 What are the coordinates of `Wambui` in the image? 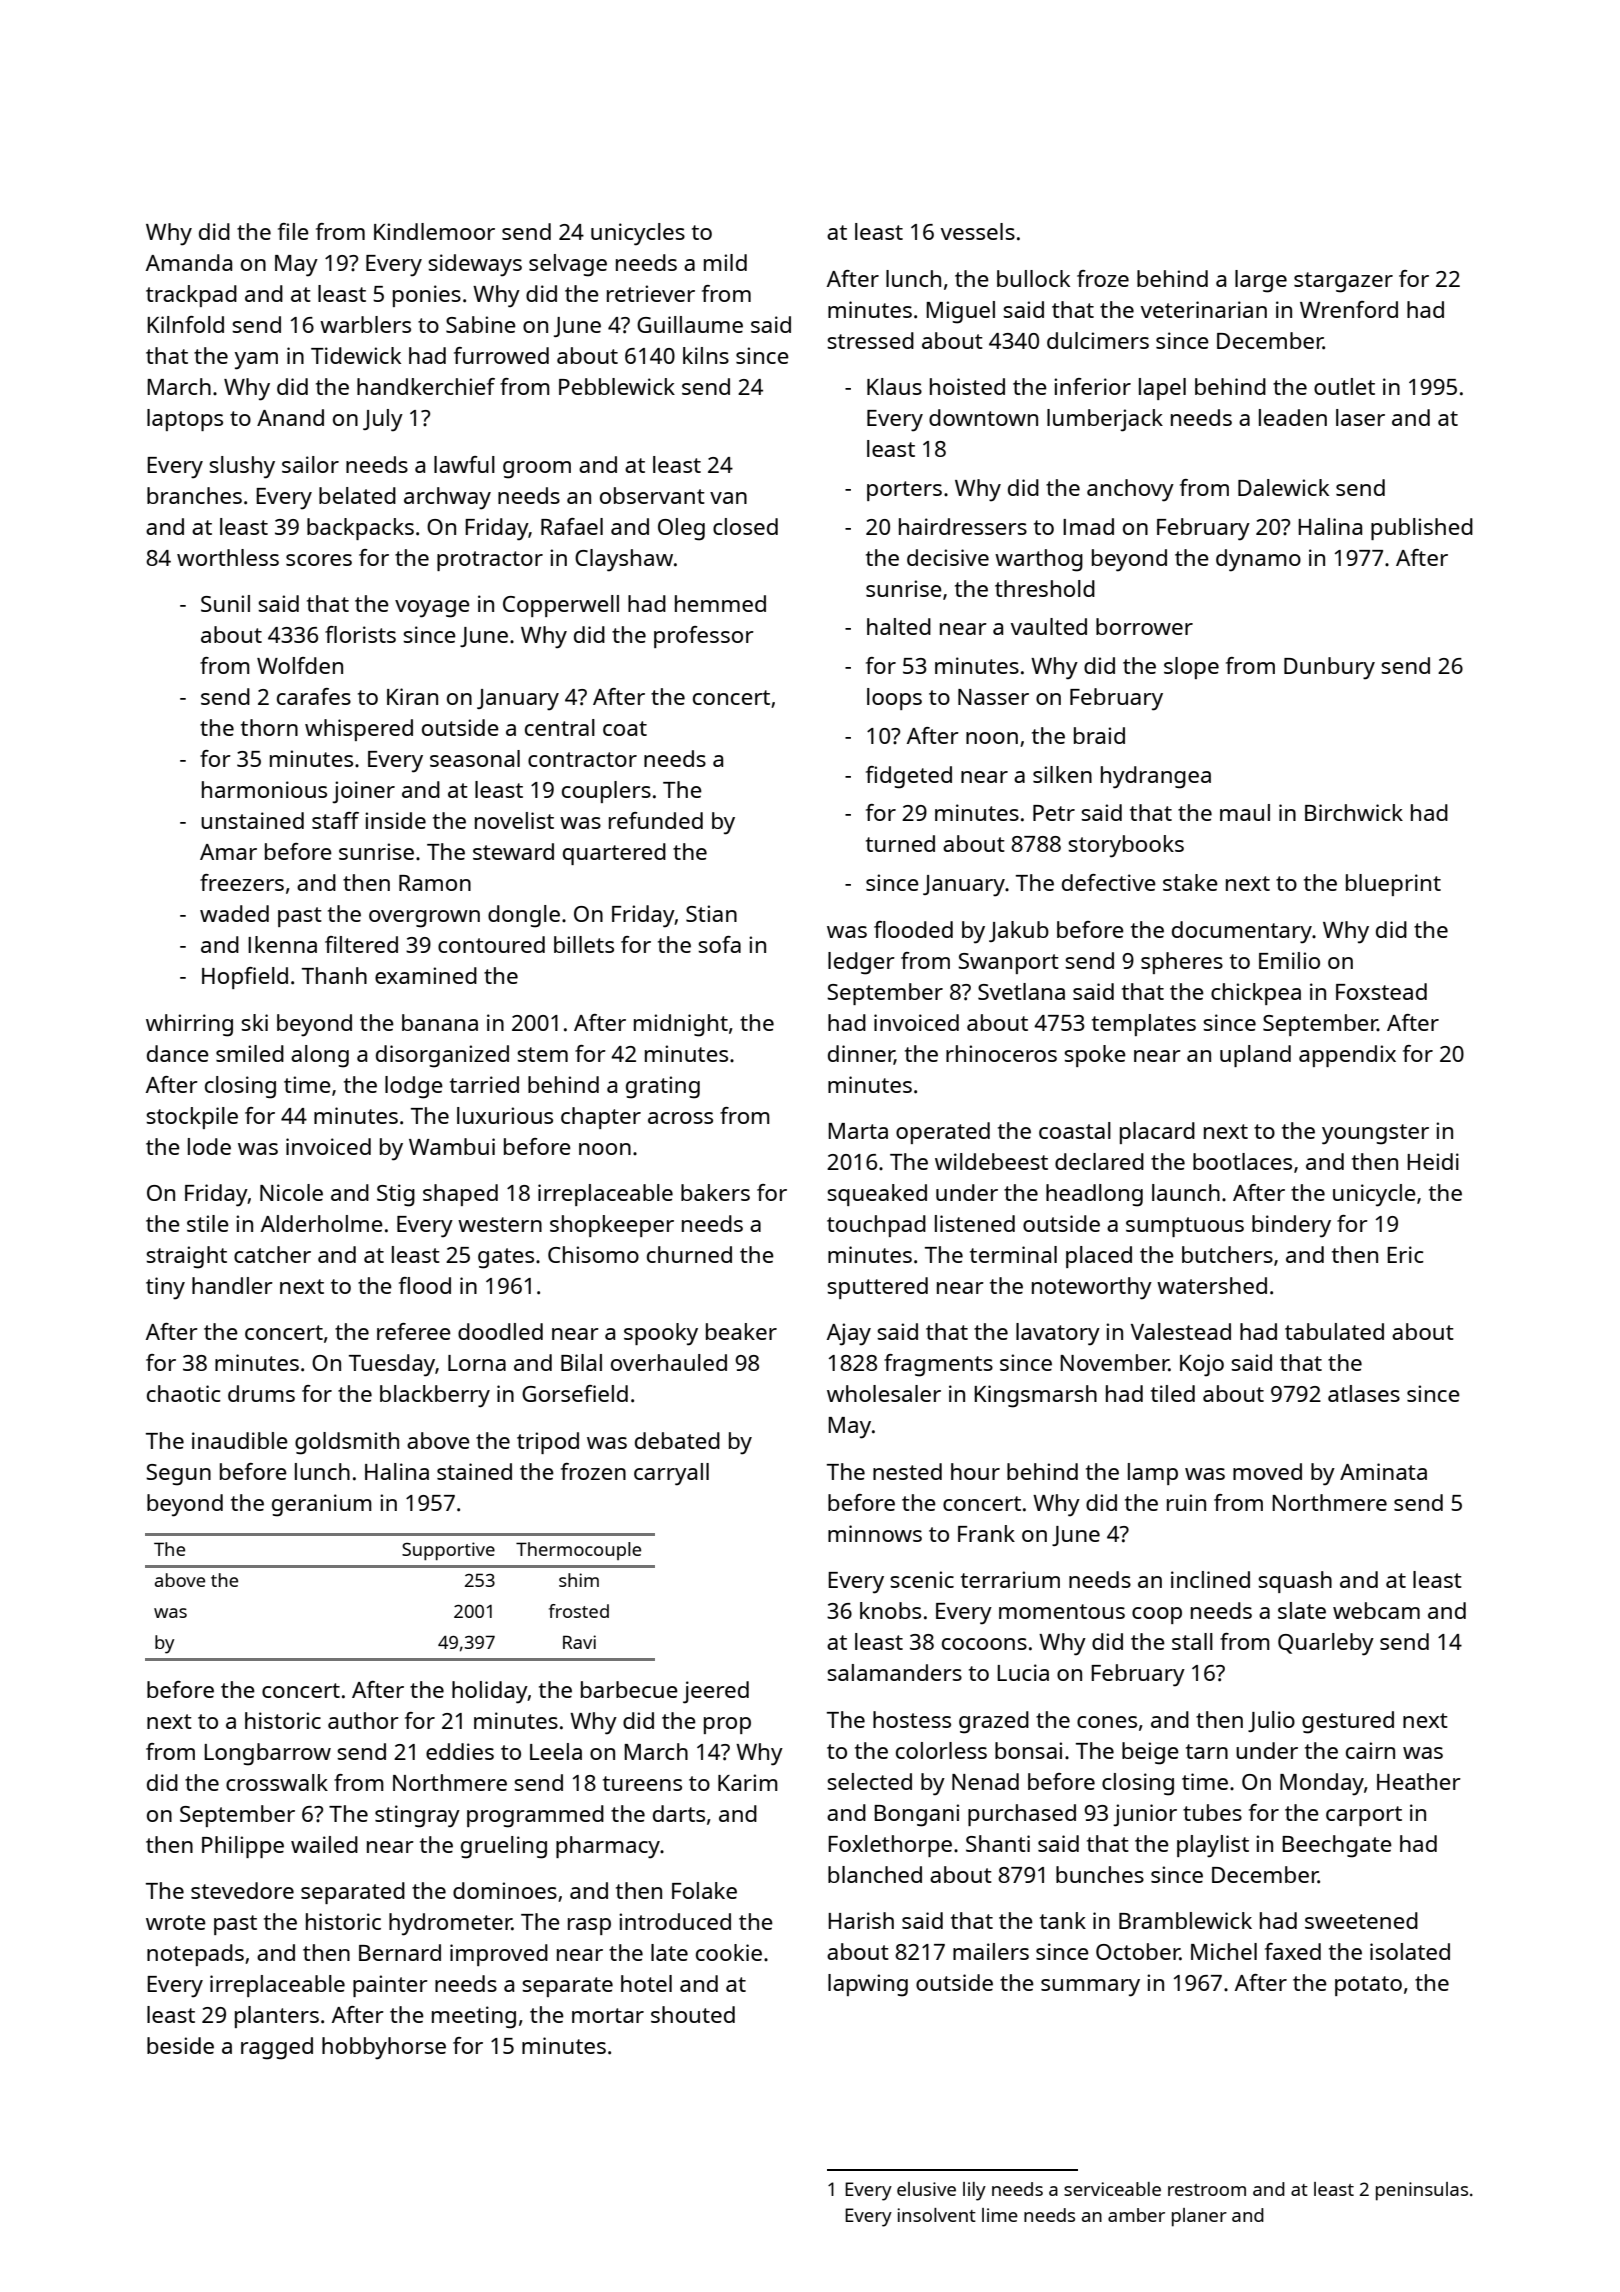 It's located at (452, 1146).
